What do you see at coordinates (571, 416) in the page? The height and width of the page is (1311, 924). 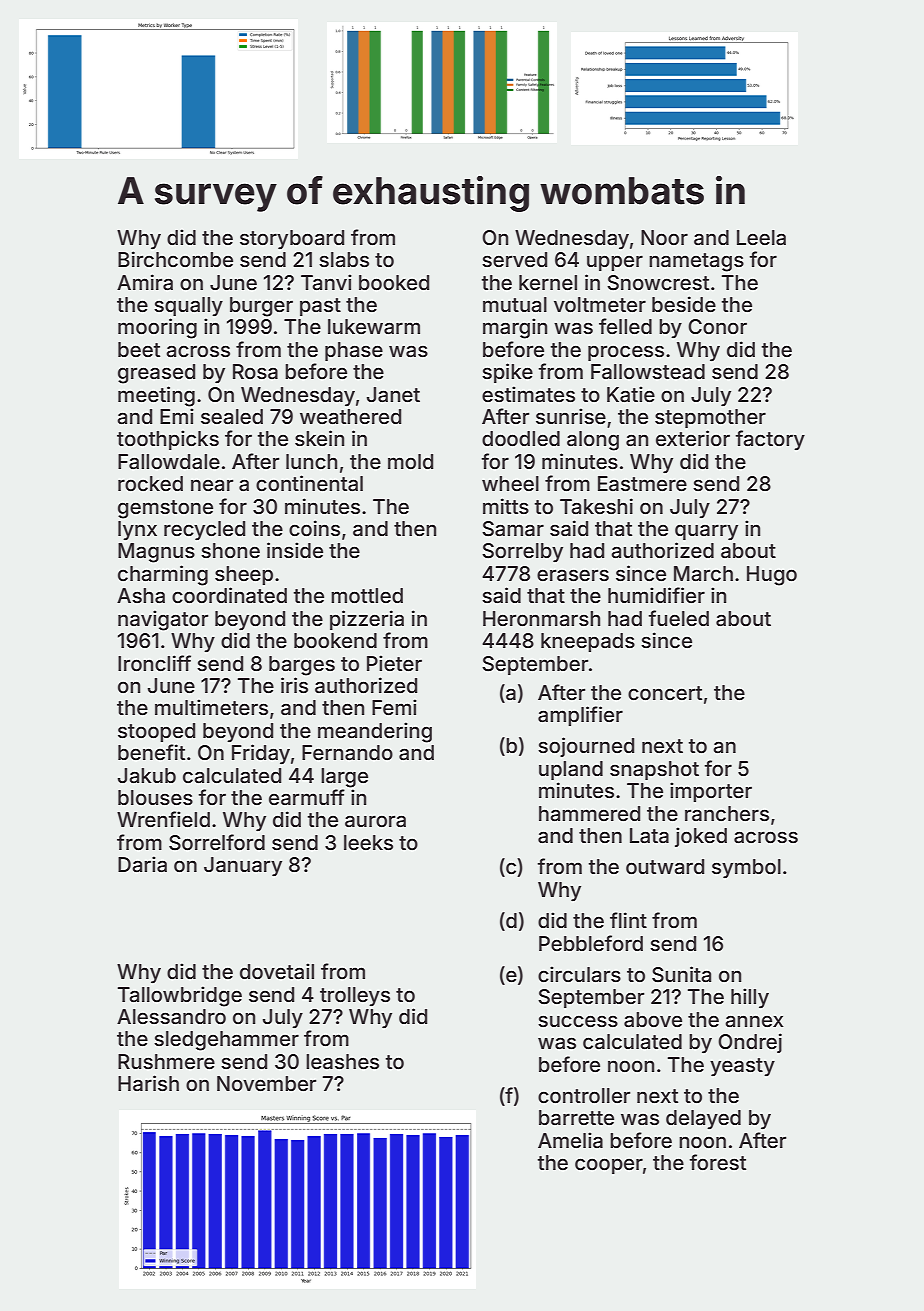 I see `sunrise` at bounding box center [571, 416].
